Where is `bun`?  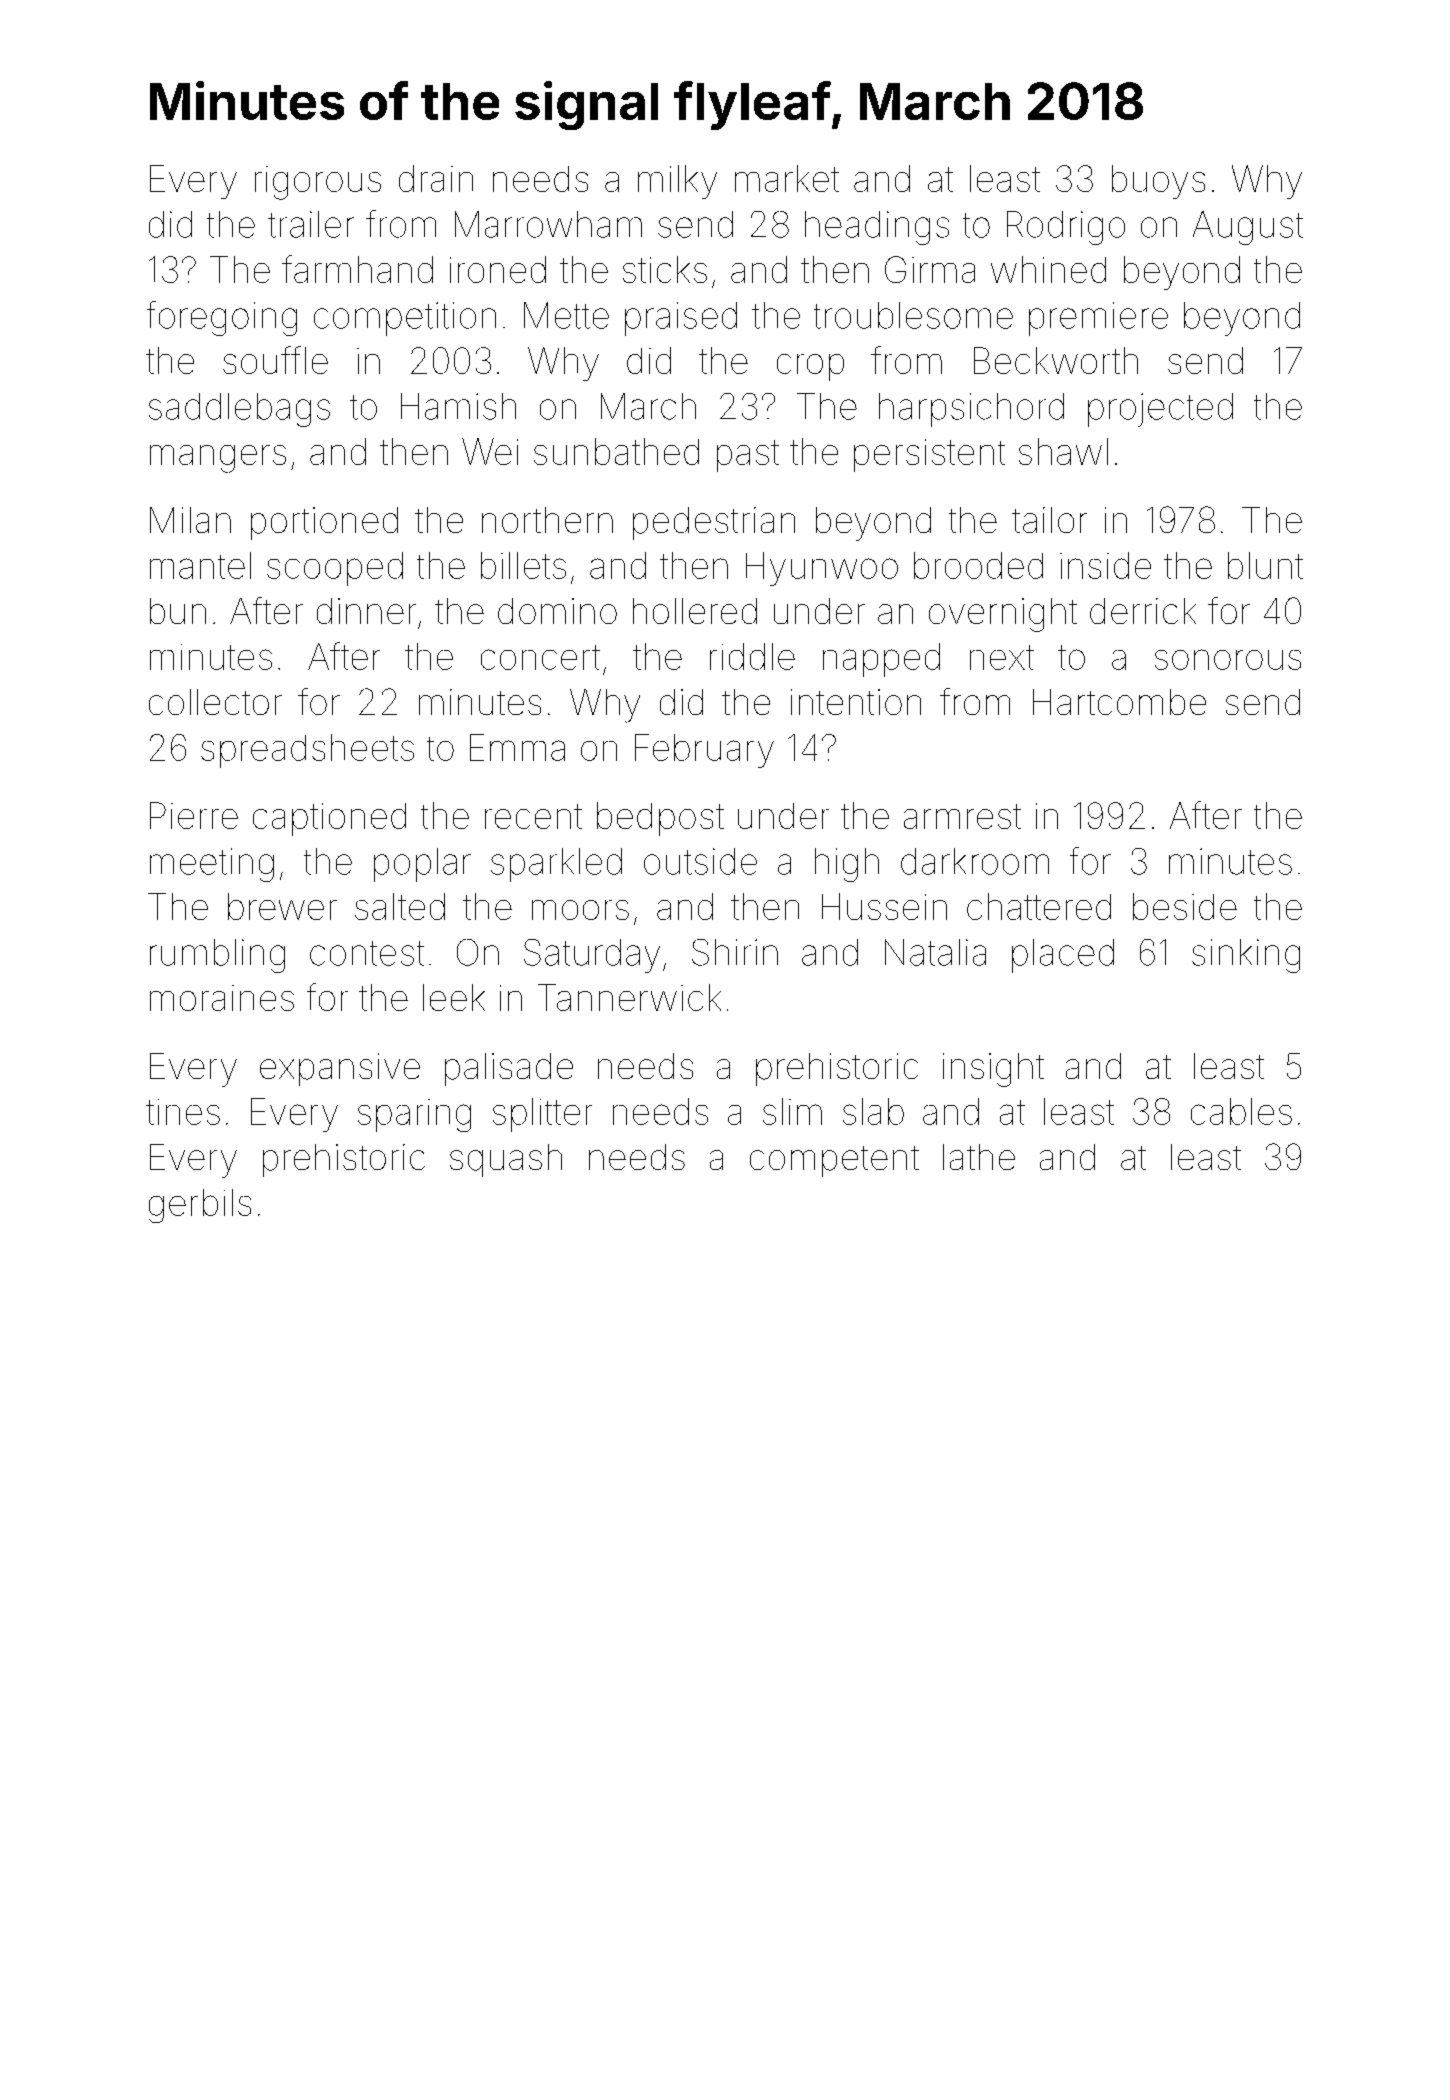
bun is located at coordinates (178, 611).
